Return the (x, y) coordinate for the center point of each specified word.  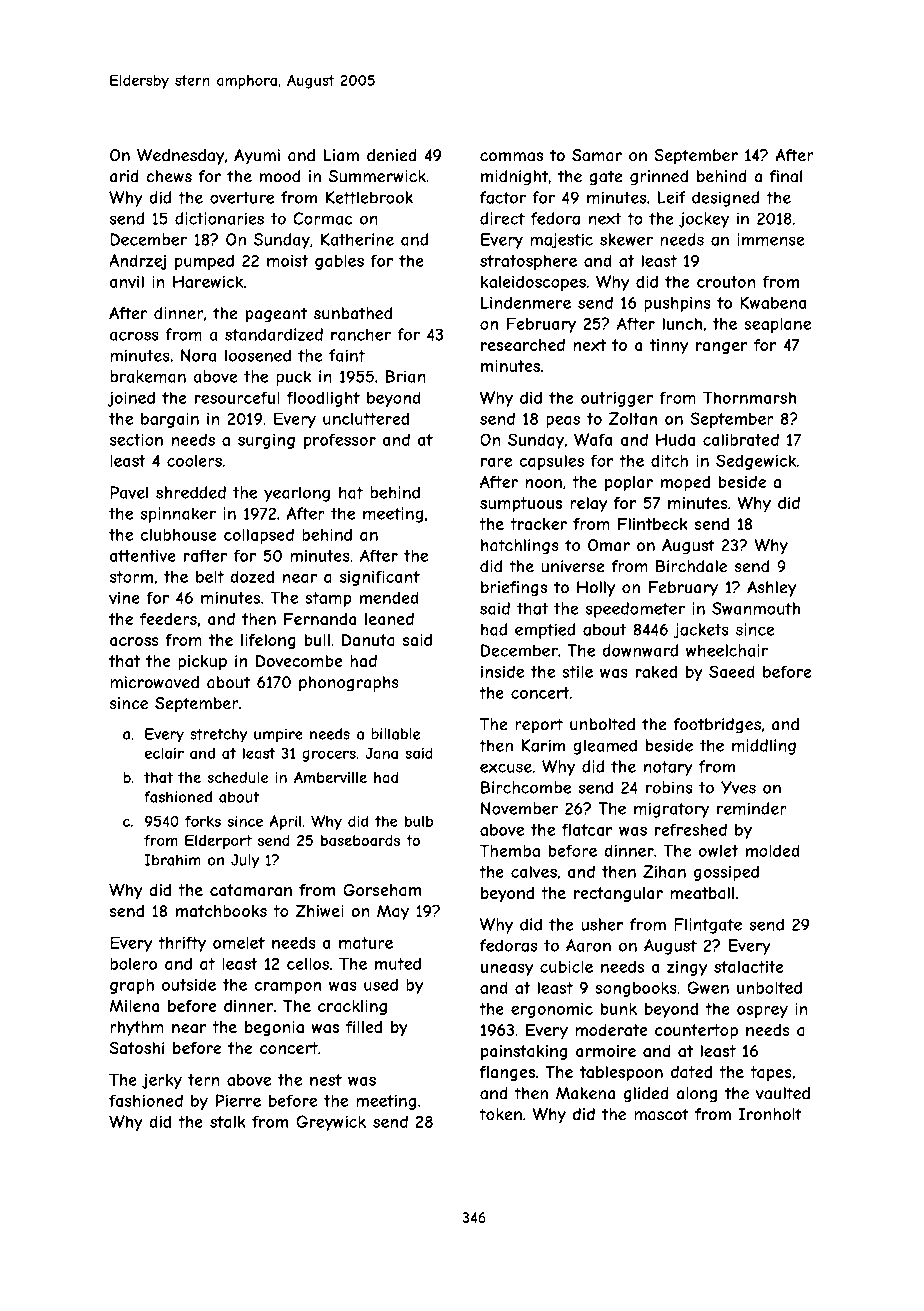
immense (771, 239)
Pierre (238, 1100)
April (285, 822)
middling (764, 747)
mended (389, 597)
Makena (585, 1093)
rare (496, 462)
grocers (329, 756)
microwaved (154, 682)
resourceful (237, 397)
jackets (701, 631)
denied (392, 155)
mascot (661, 1114)
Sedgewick (756, 462)
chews (169, 176)
